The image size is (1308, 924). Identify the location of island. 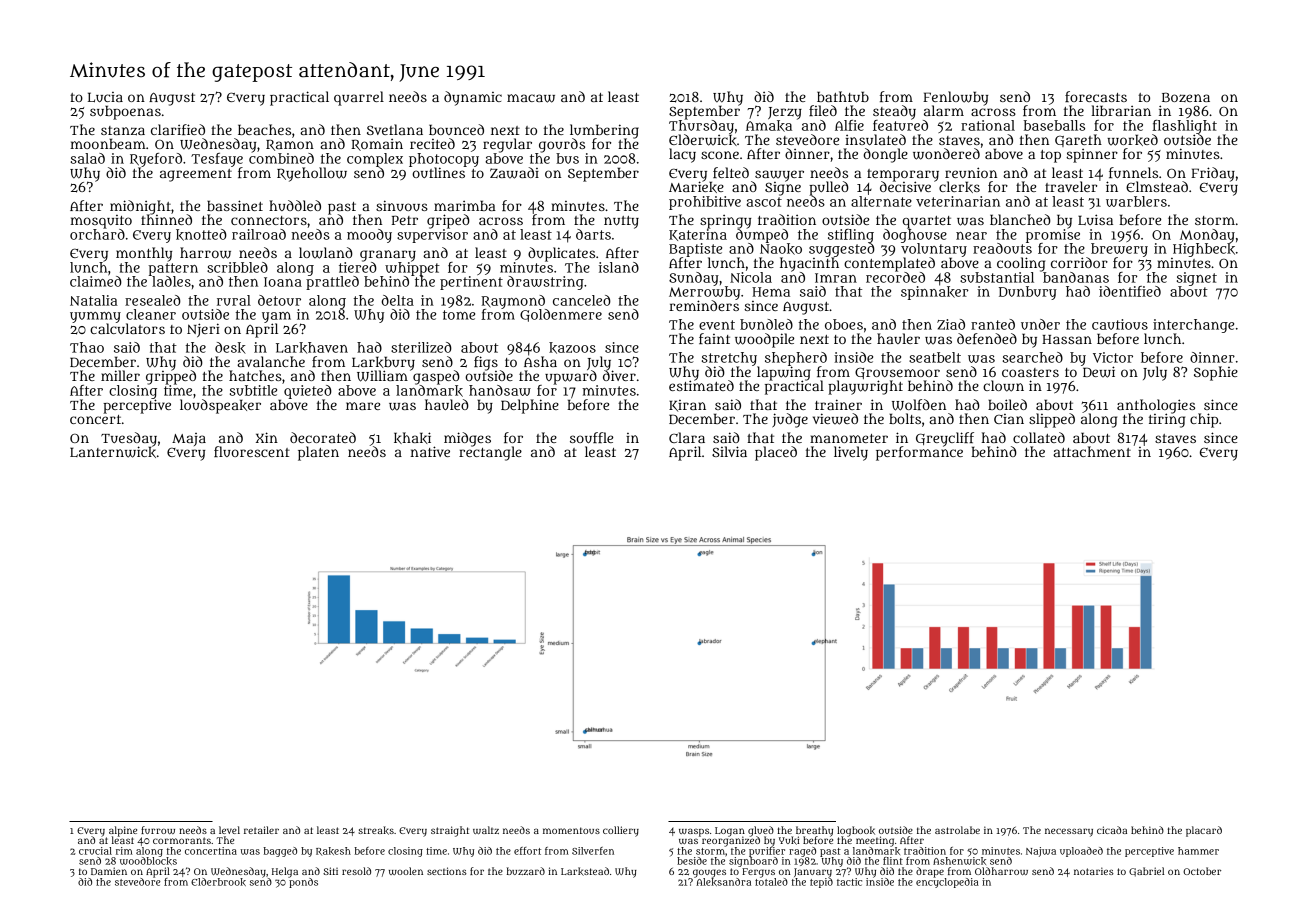
(619, 267).
